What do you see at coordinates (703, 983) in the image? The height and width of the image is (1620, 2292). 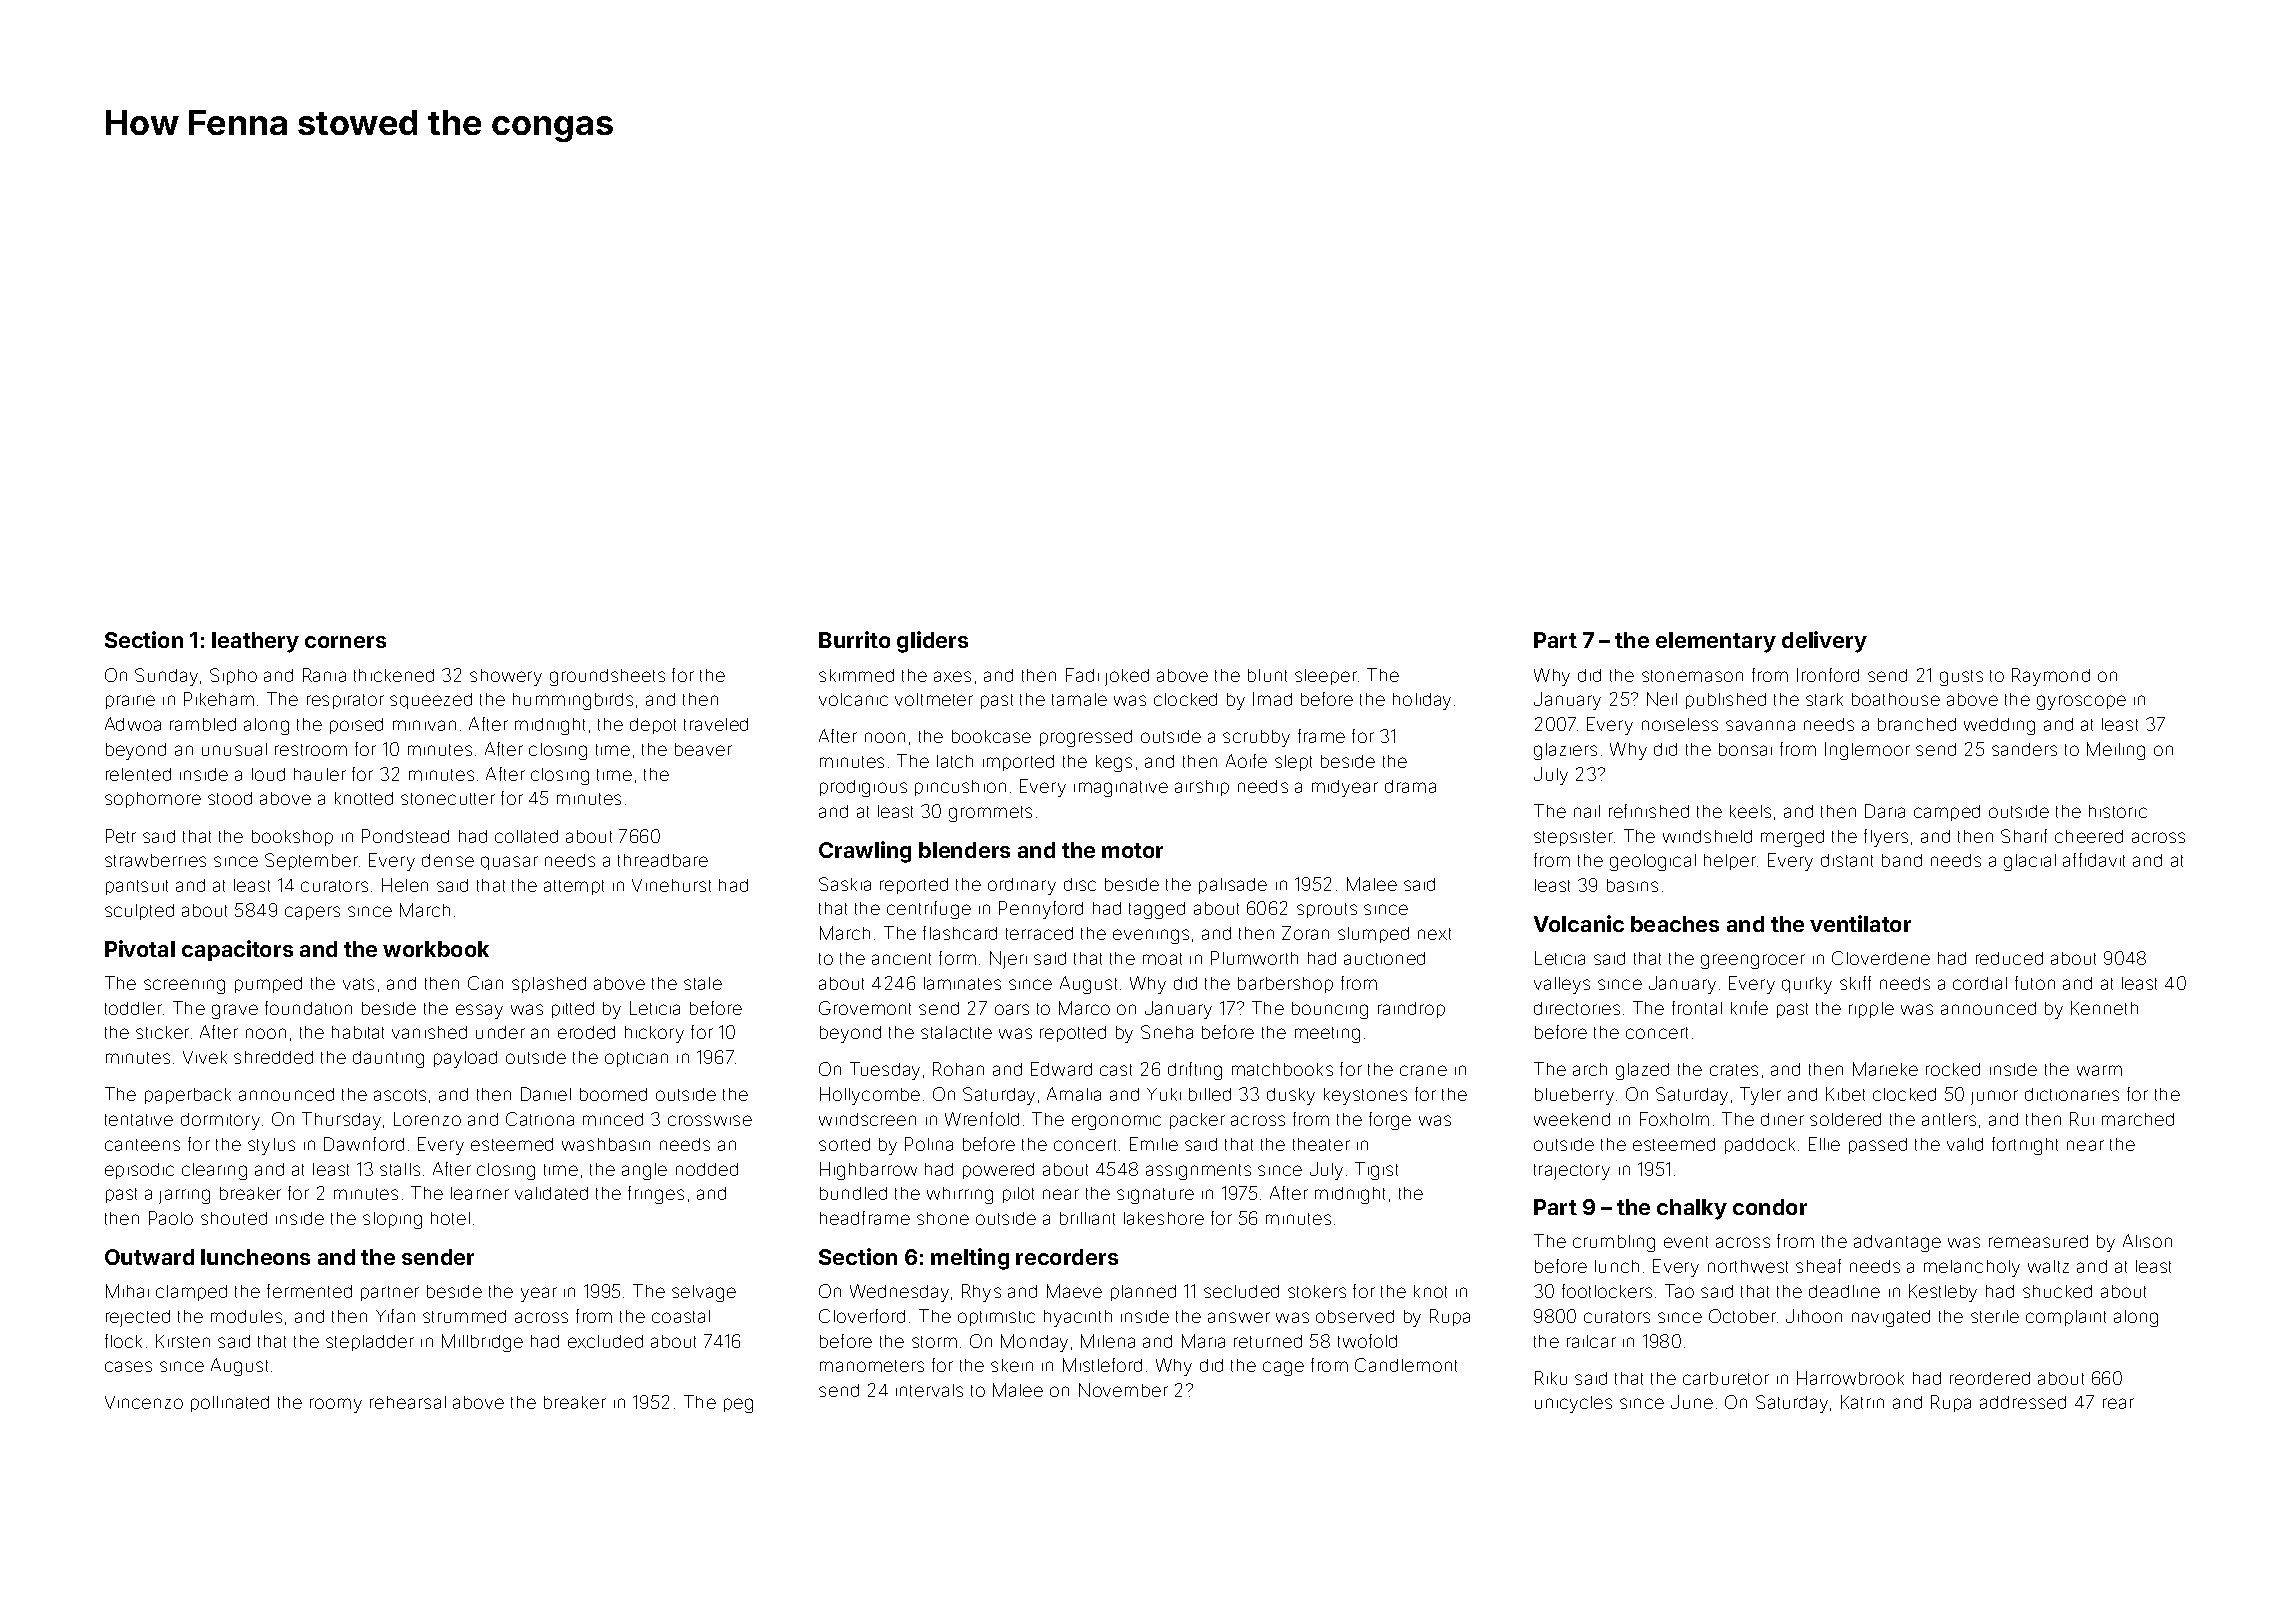 I see `stale` at bounding box center [703, 983].
